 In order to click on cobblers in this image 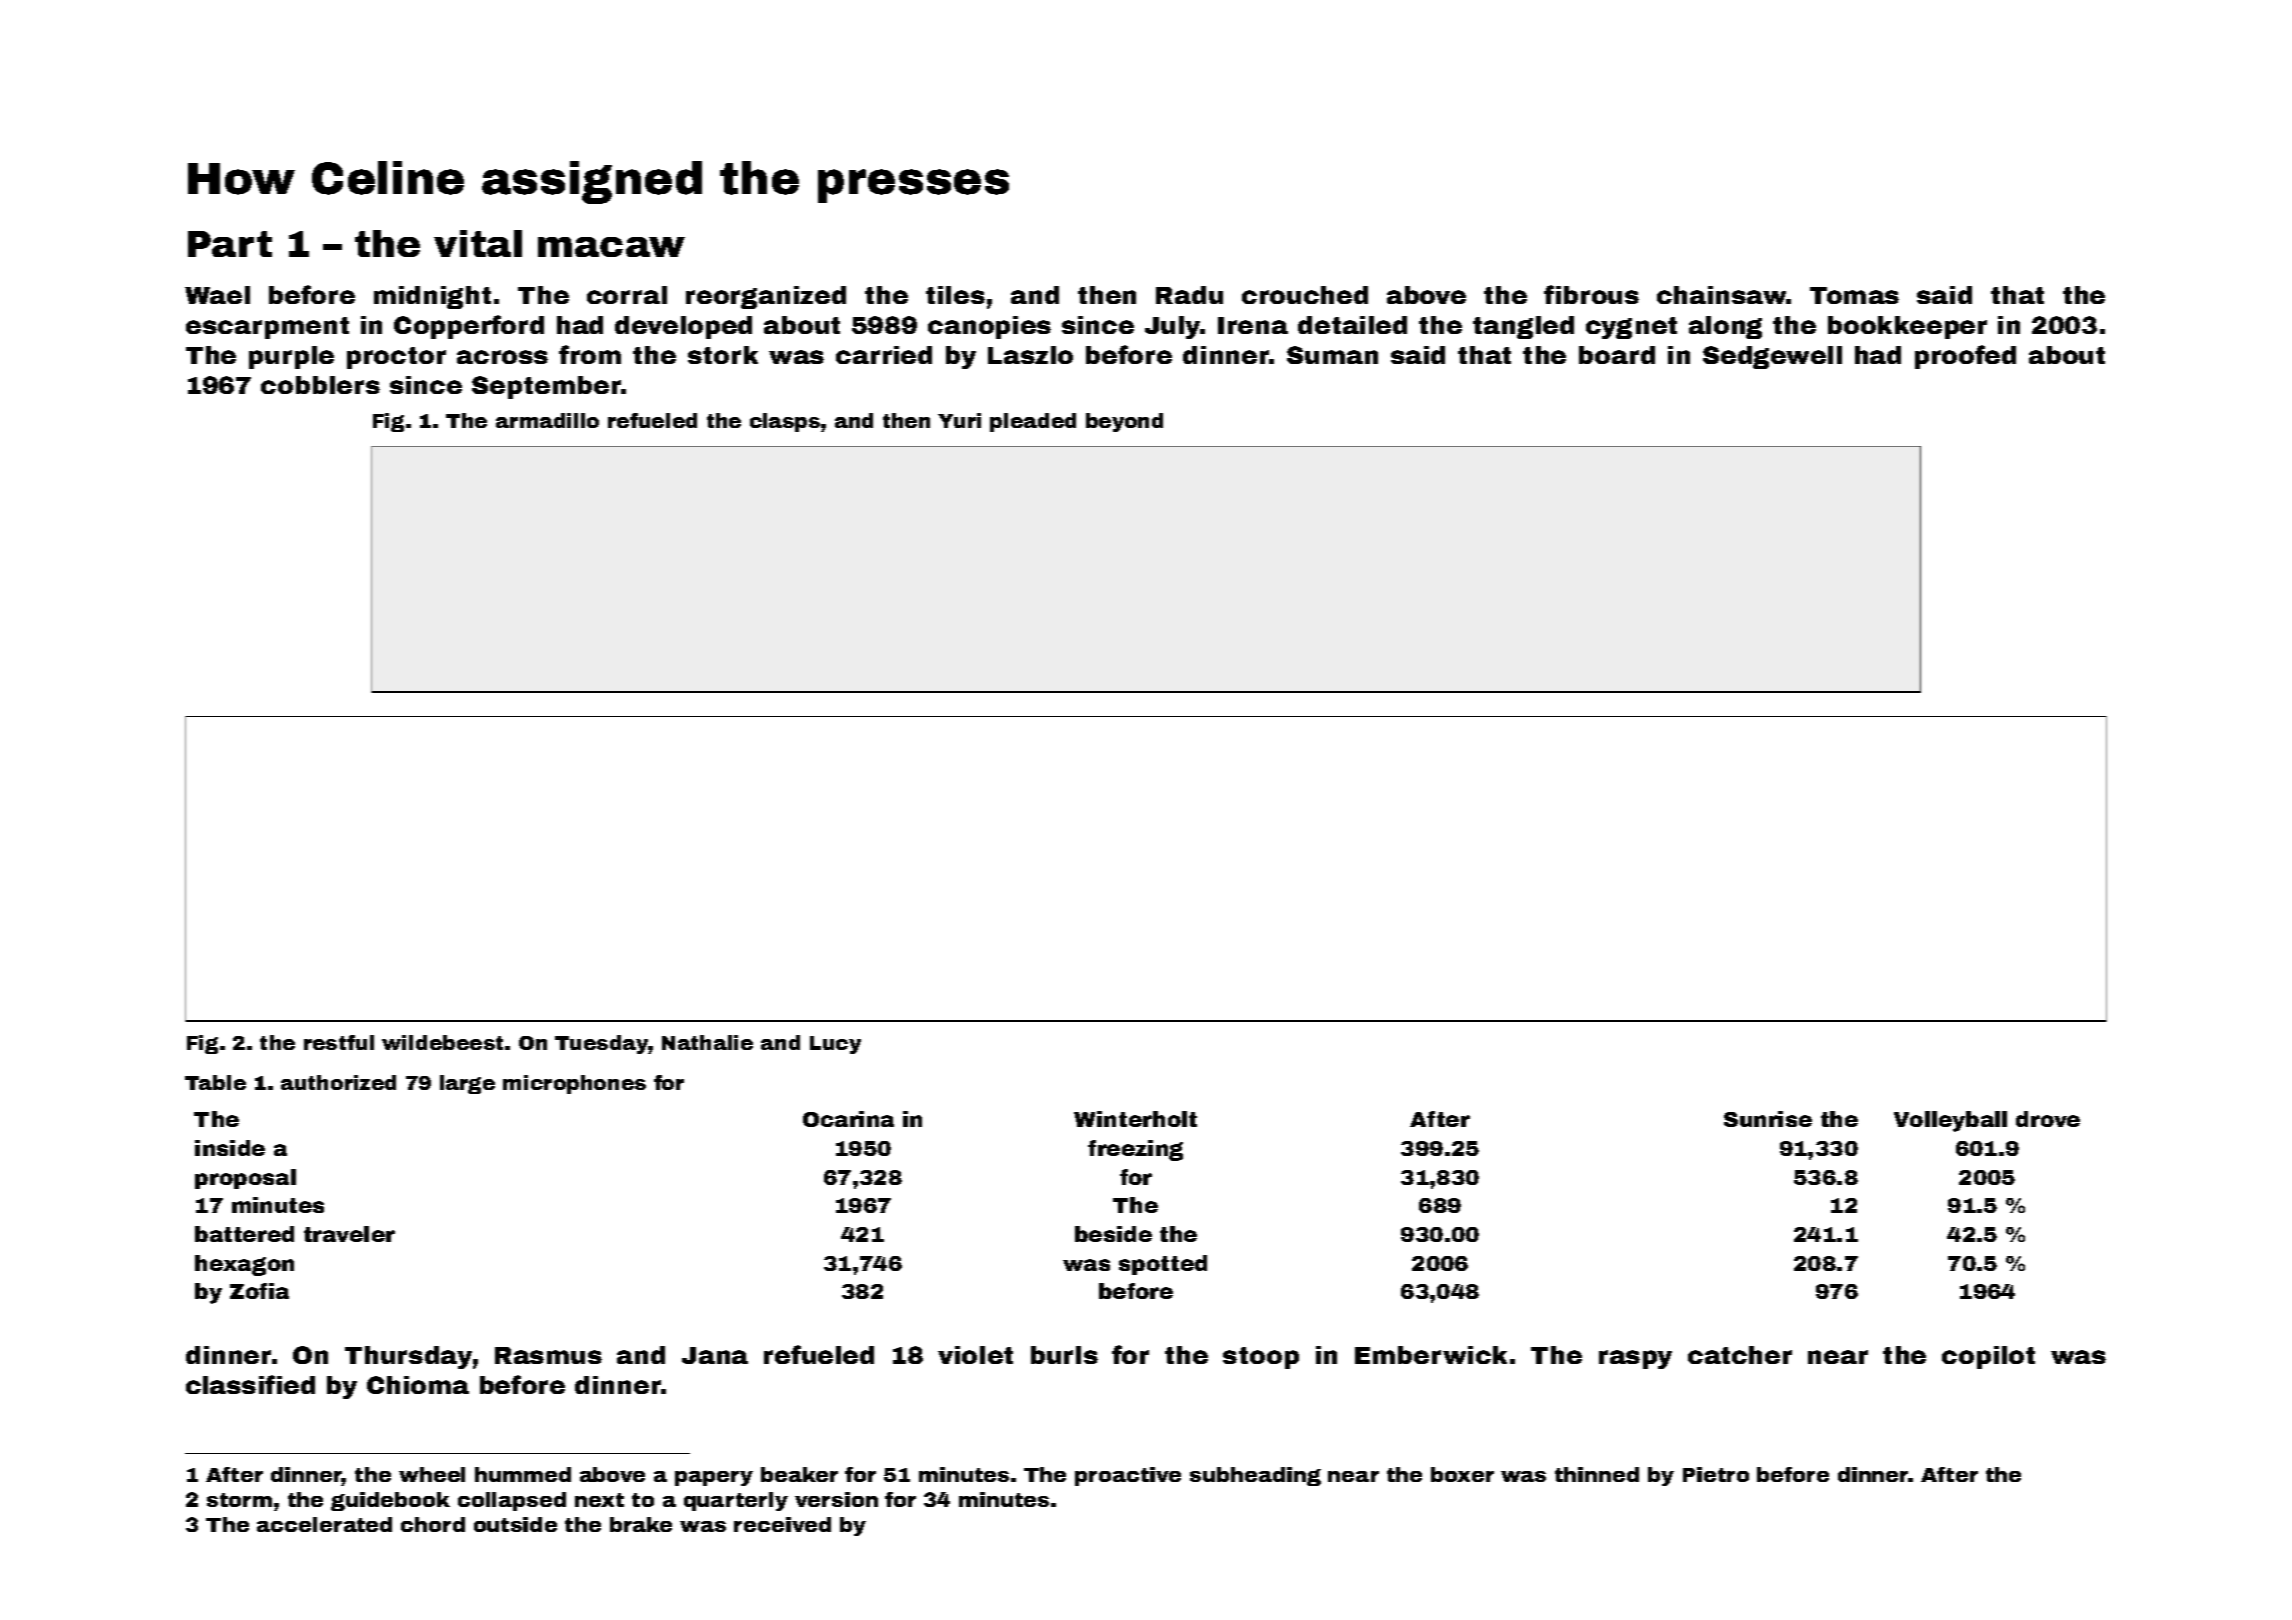, I will do `click(320, 385)`.
